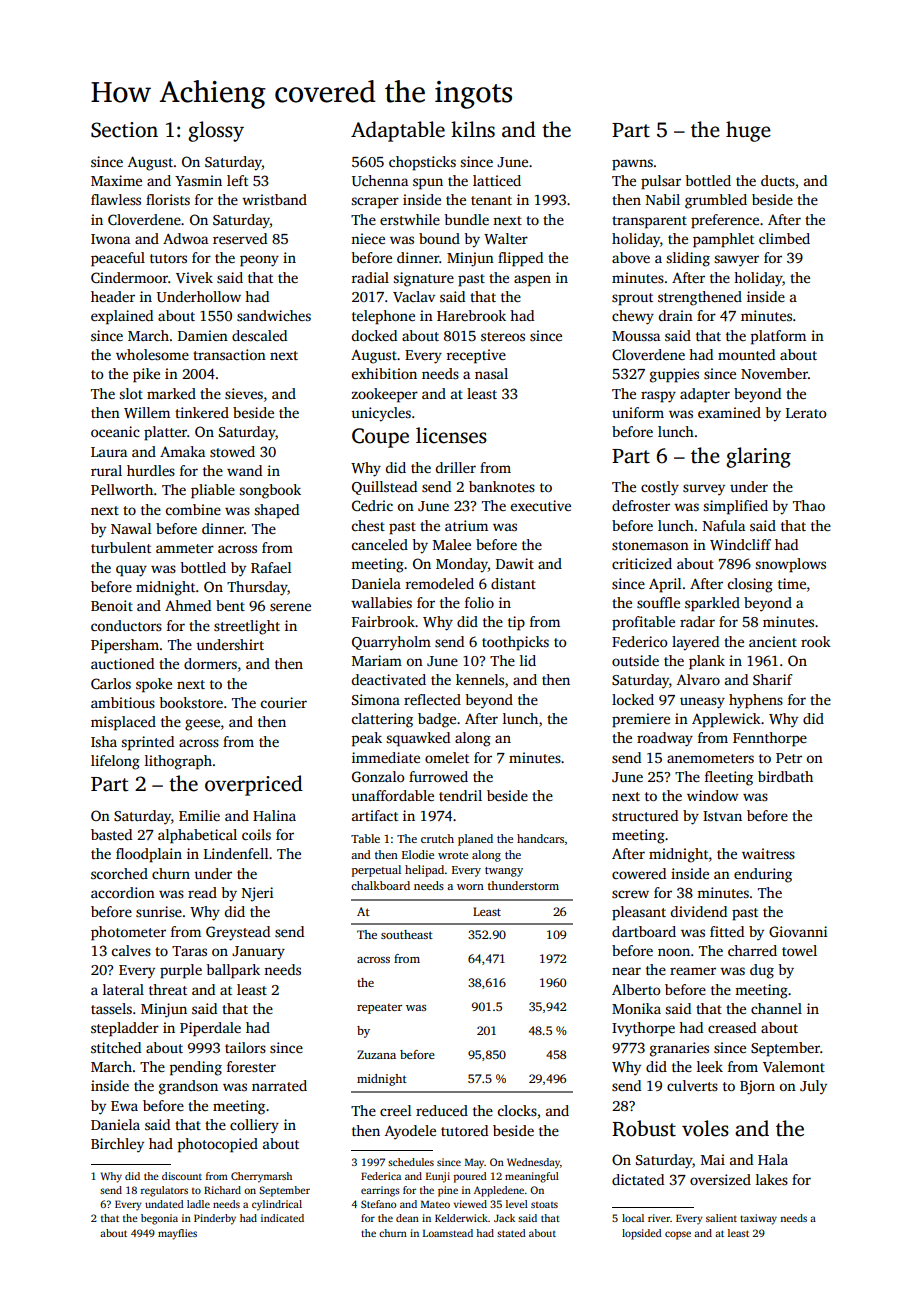 This screenshot has width=924, height=1308. I want to click on ducts, so click(778, 180).
